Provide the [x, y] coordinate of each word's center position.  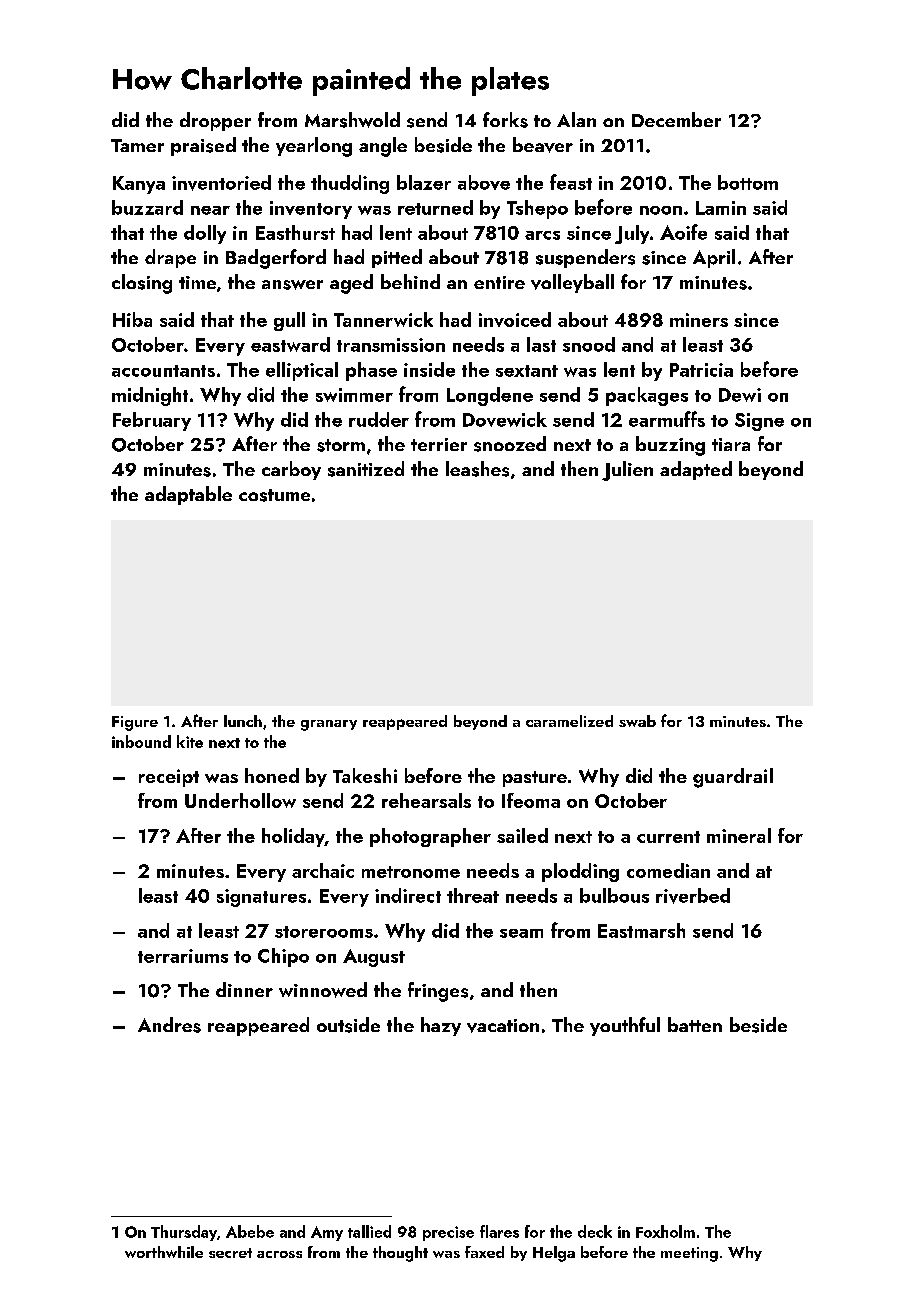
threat [473, 895]
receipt [169, 778]
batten [695, 1024]
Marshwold [352, 120]
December [676, 119]
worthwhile [164, 1252]
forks [505, 120]
